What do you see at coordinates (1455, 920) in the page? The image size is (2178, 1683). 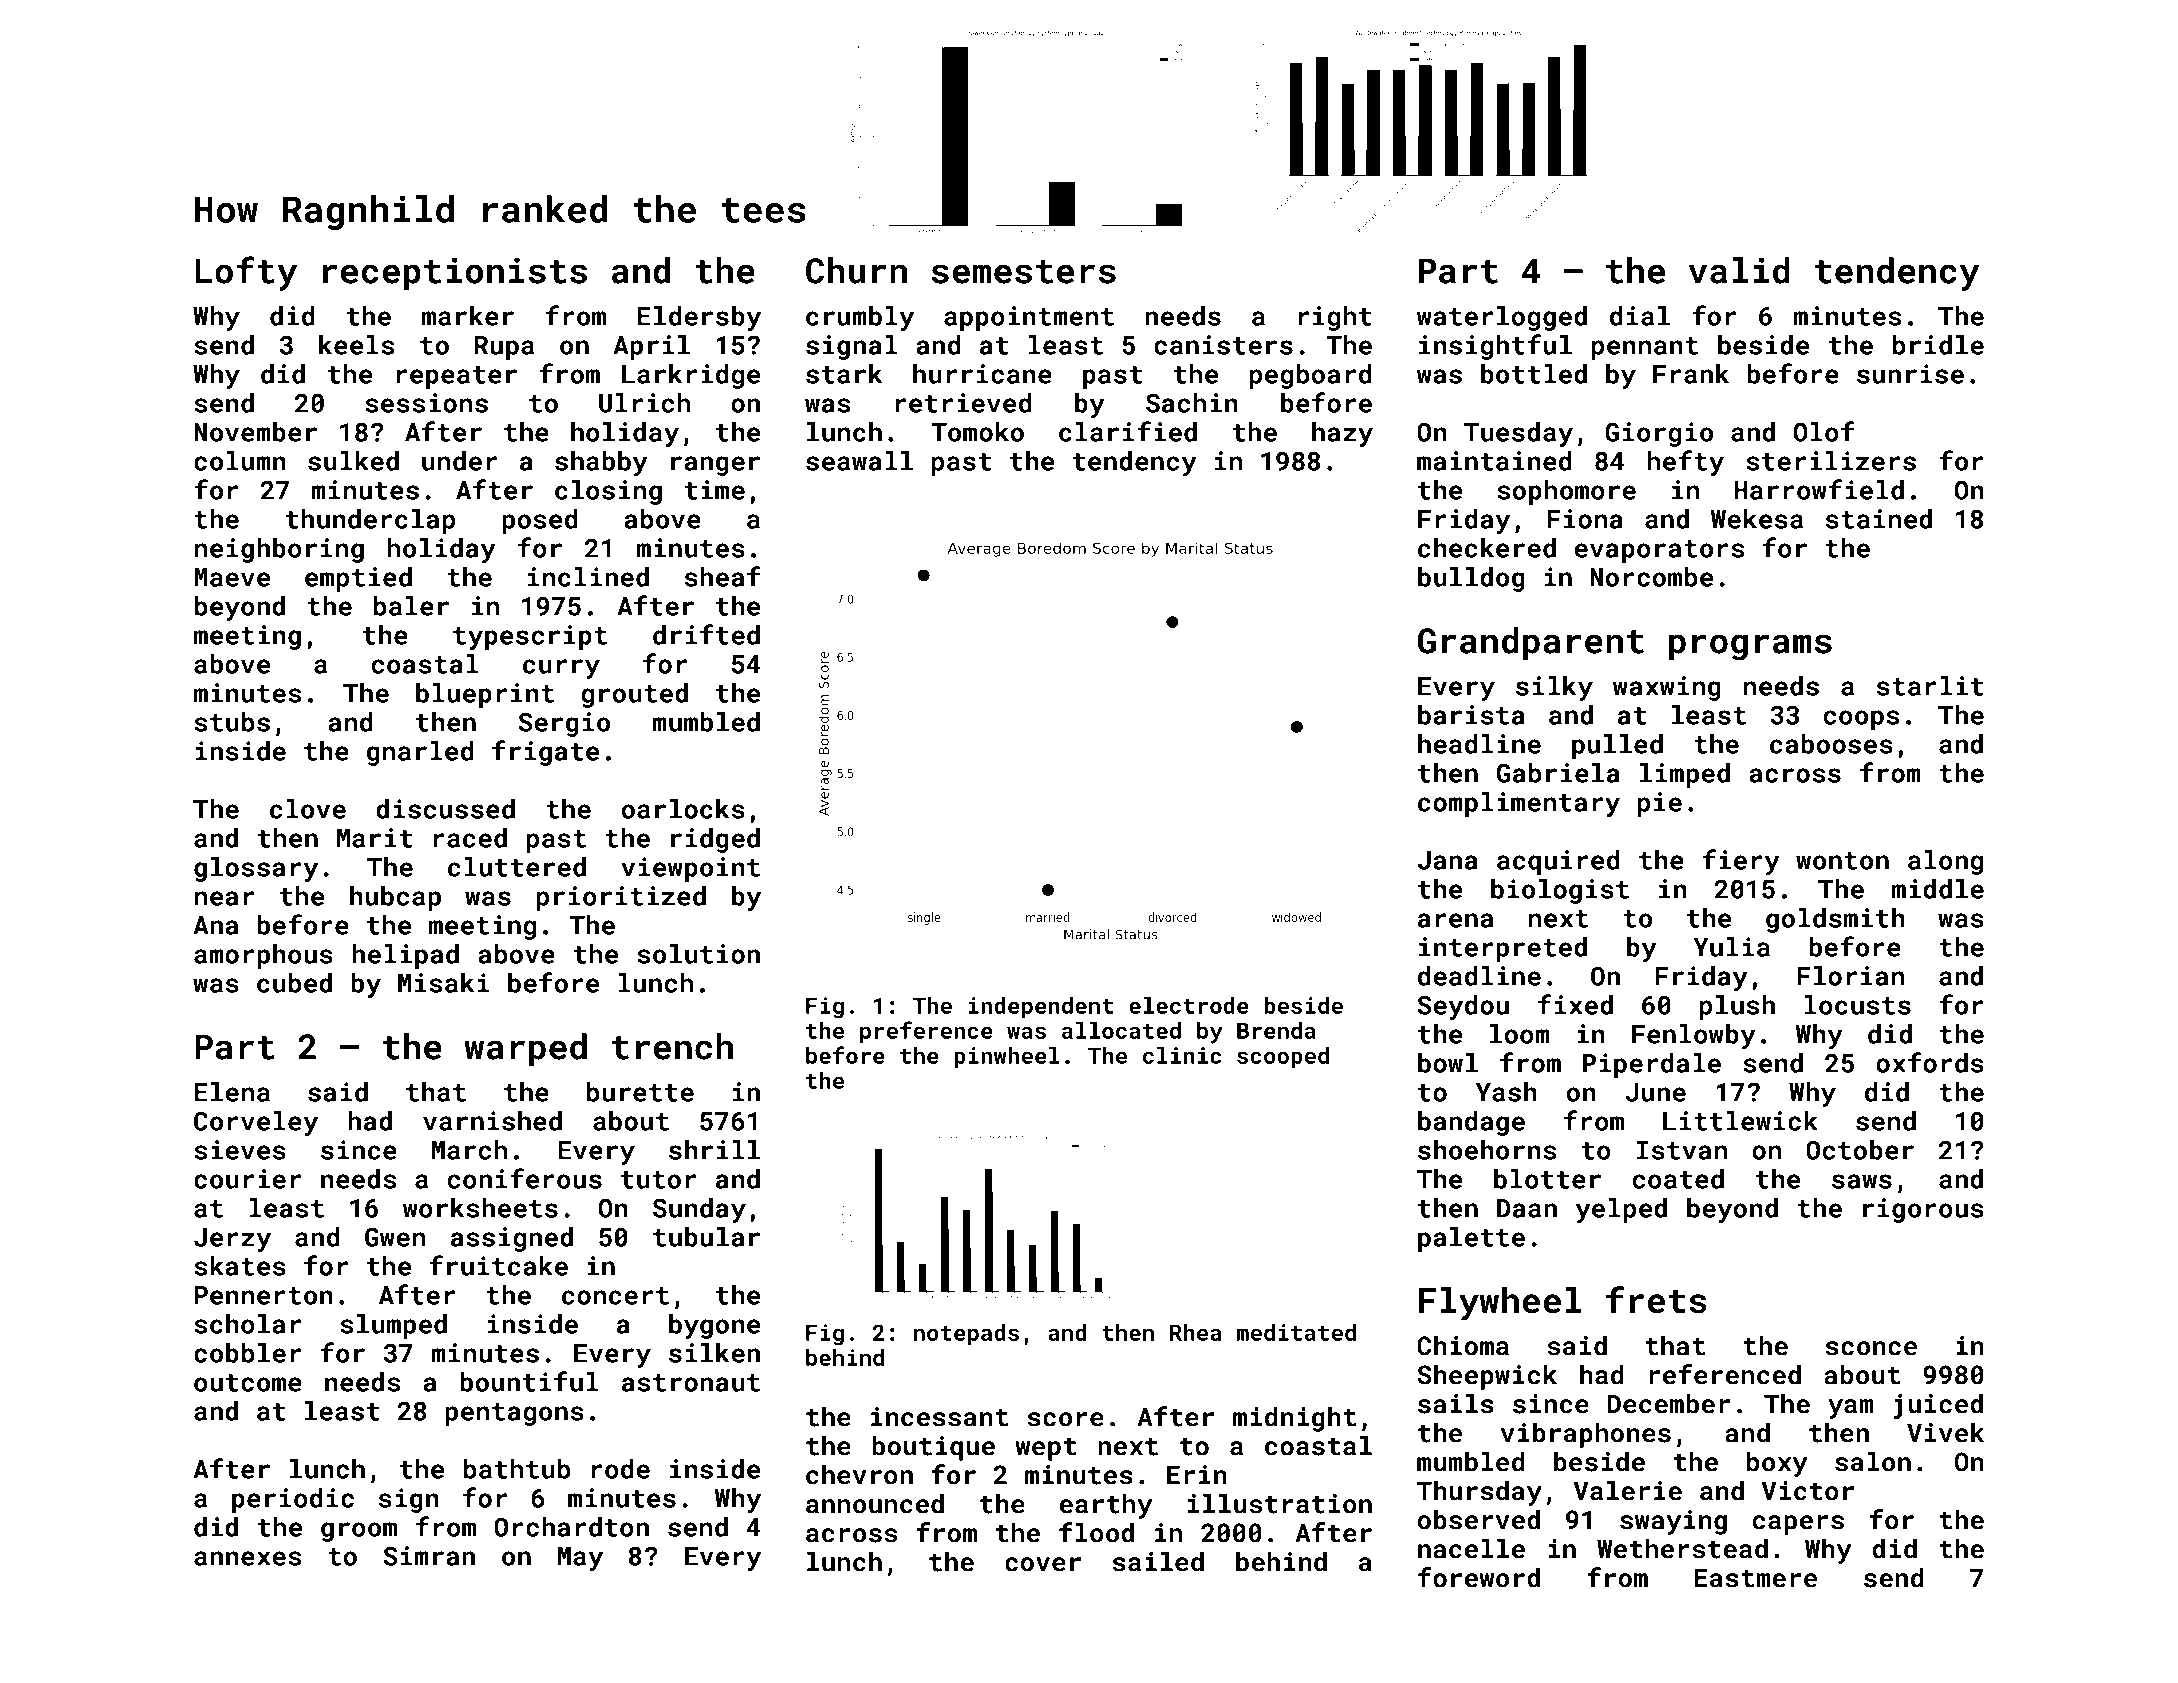 I see `arena` at bounding box center [1455, 920].
